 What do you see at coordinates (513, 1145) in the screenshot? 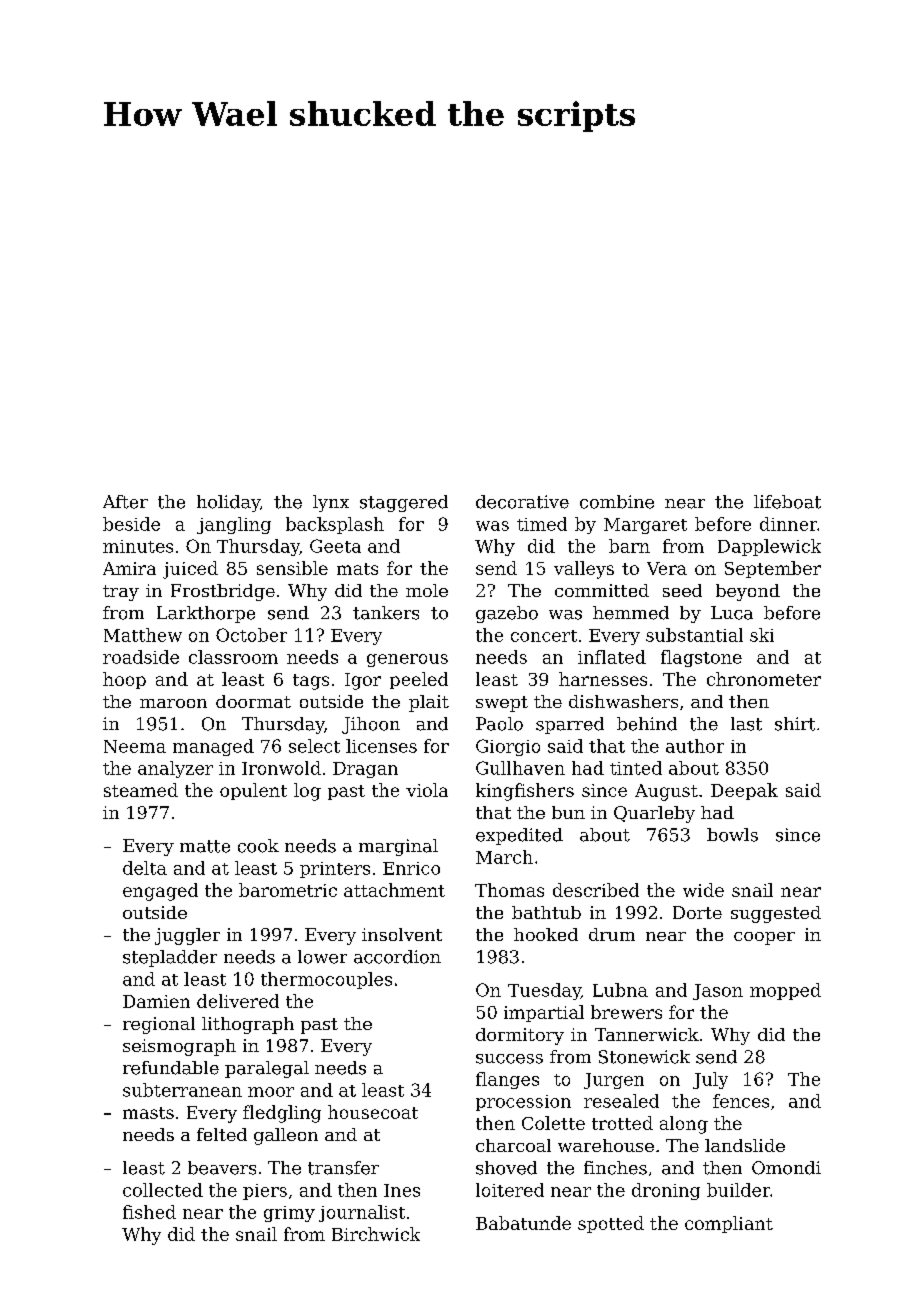
I see `charcoal` at bounding box center [513, 1145].
